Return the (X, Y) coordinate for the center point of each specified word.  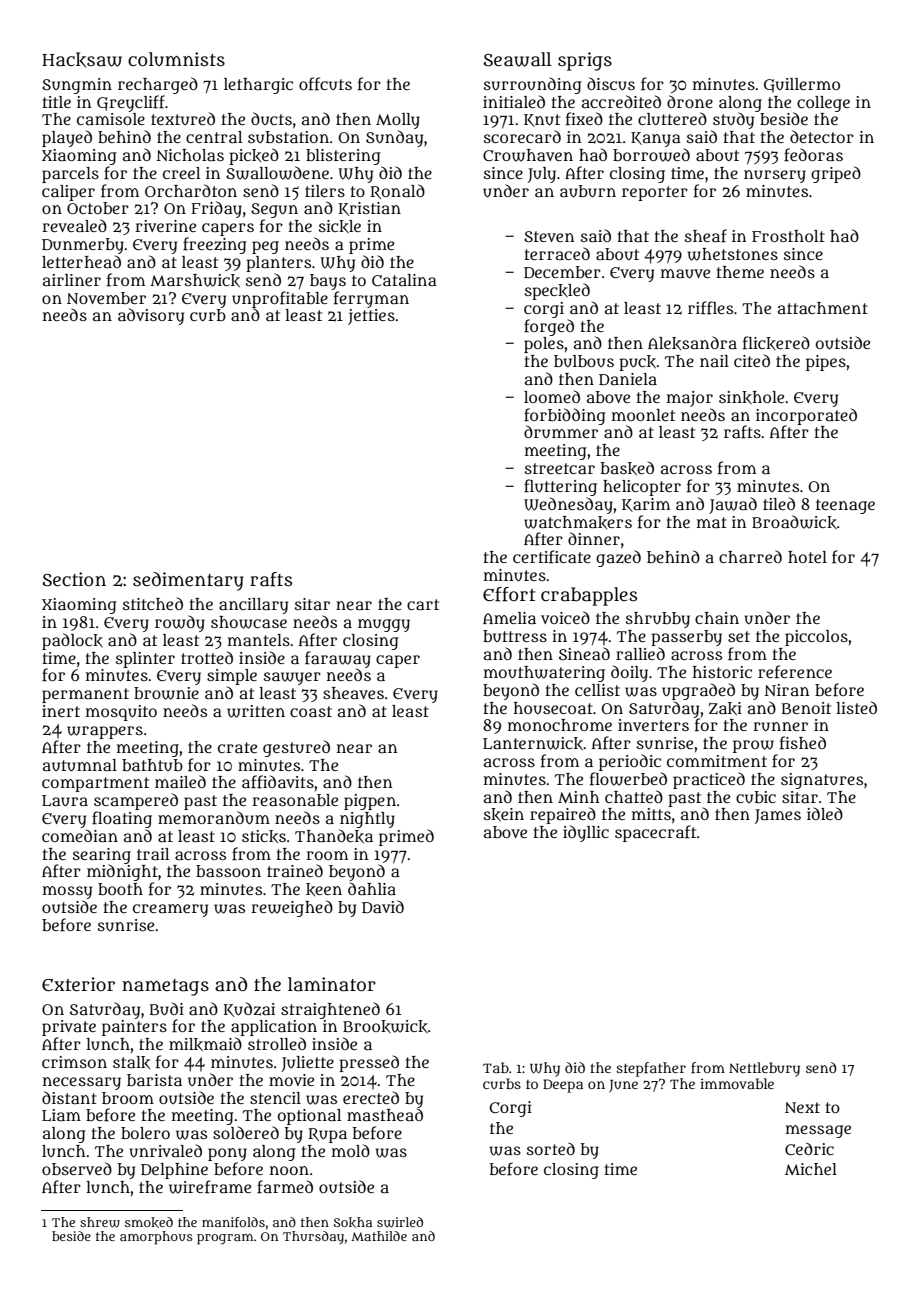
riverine (165, 226)
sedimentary (188, 581)
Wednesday (568, 505)
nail (714, 361)
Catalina (404, 280)
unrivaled (165, 1150)
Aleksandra (692, 343)
